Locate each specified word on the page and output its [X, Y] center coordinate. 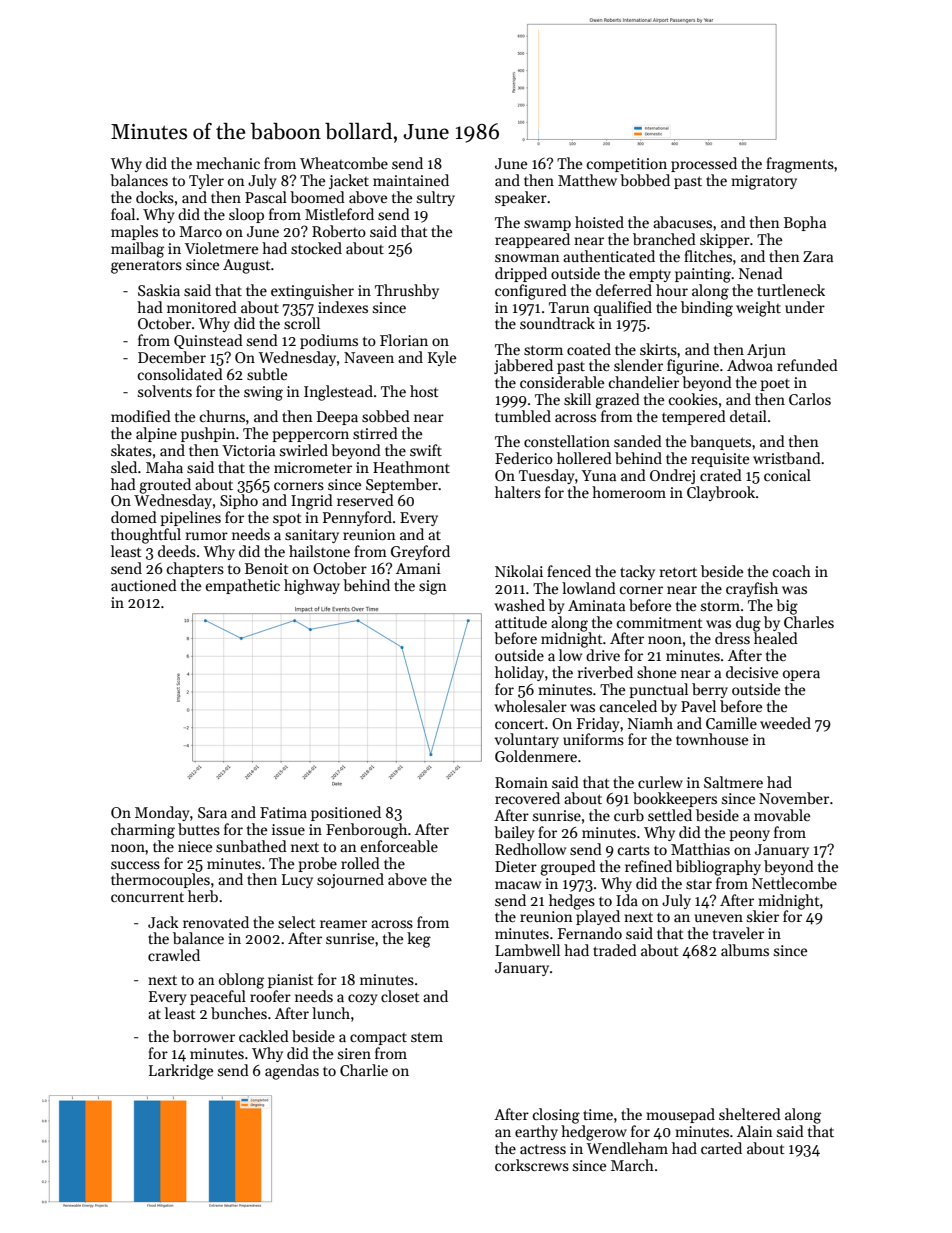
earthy [536, 1132]
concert [519, 724]
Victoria [248, 450]
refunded [807, 365]
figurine [693, 367]
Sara [212, 812]
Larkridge [181, 1072]
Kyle [442, 358]
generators [146, 267]
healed [776, 638]
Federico [524, 458]
